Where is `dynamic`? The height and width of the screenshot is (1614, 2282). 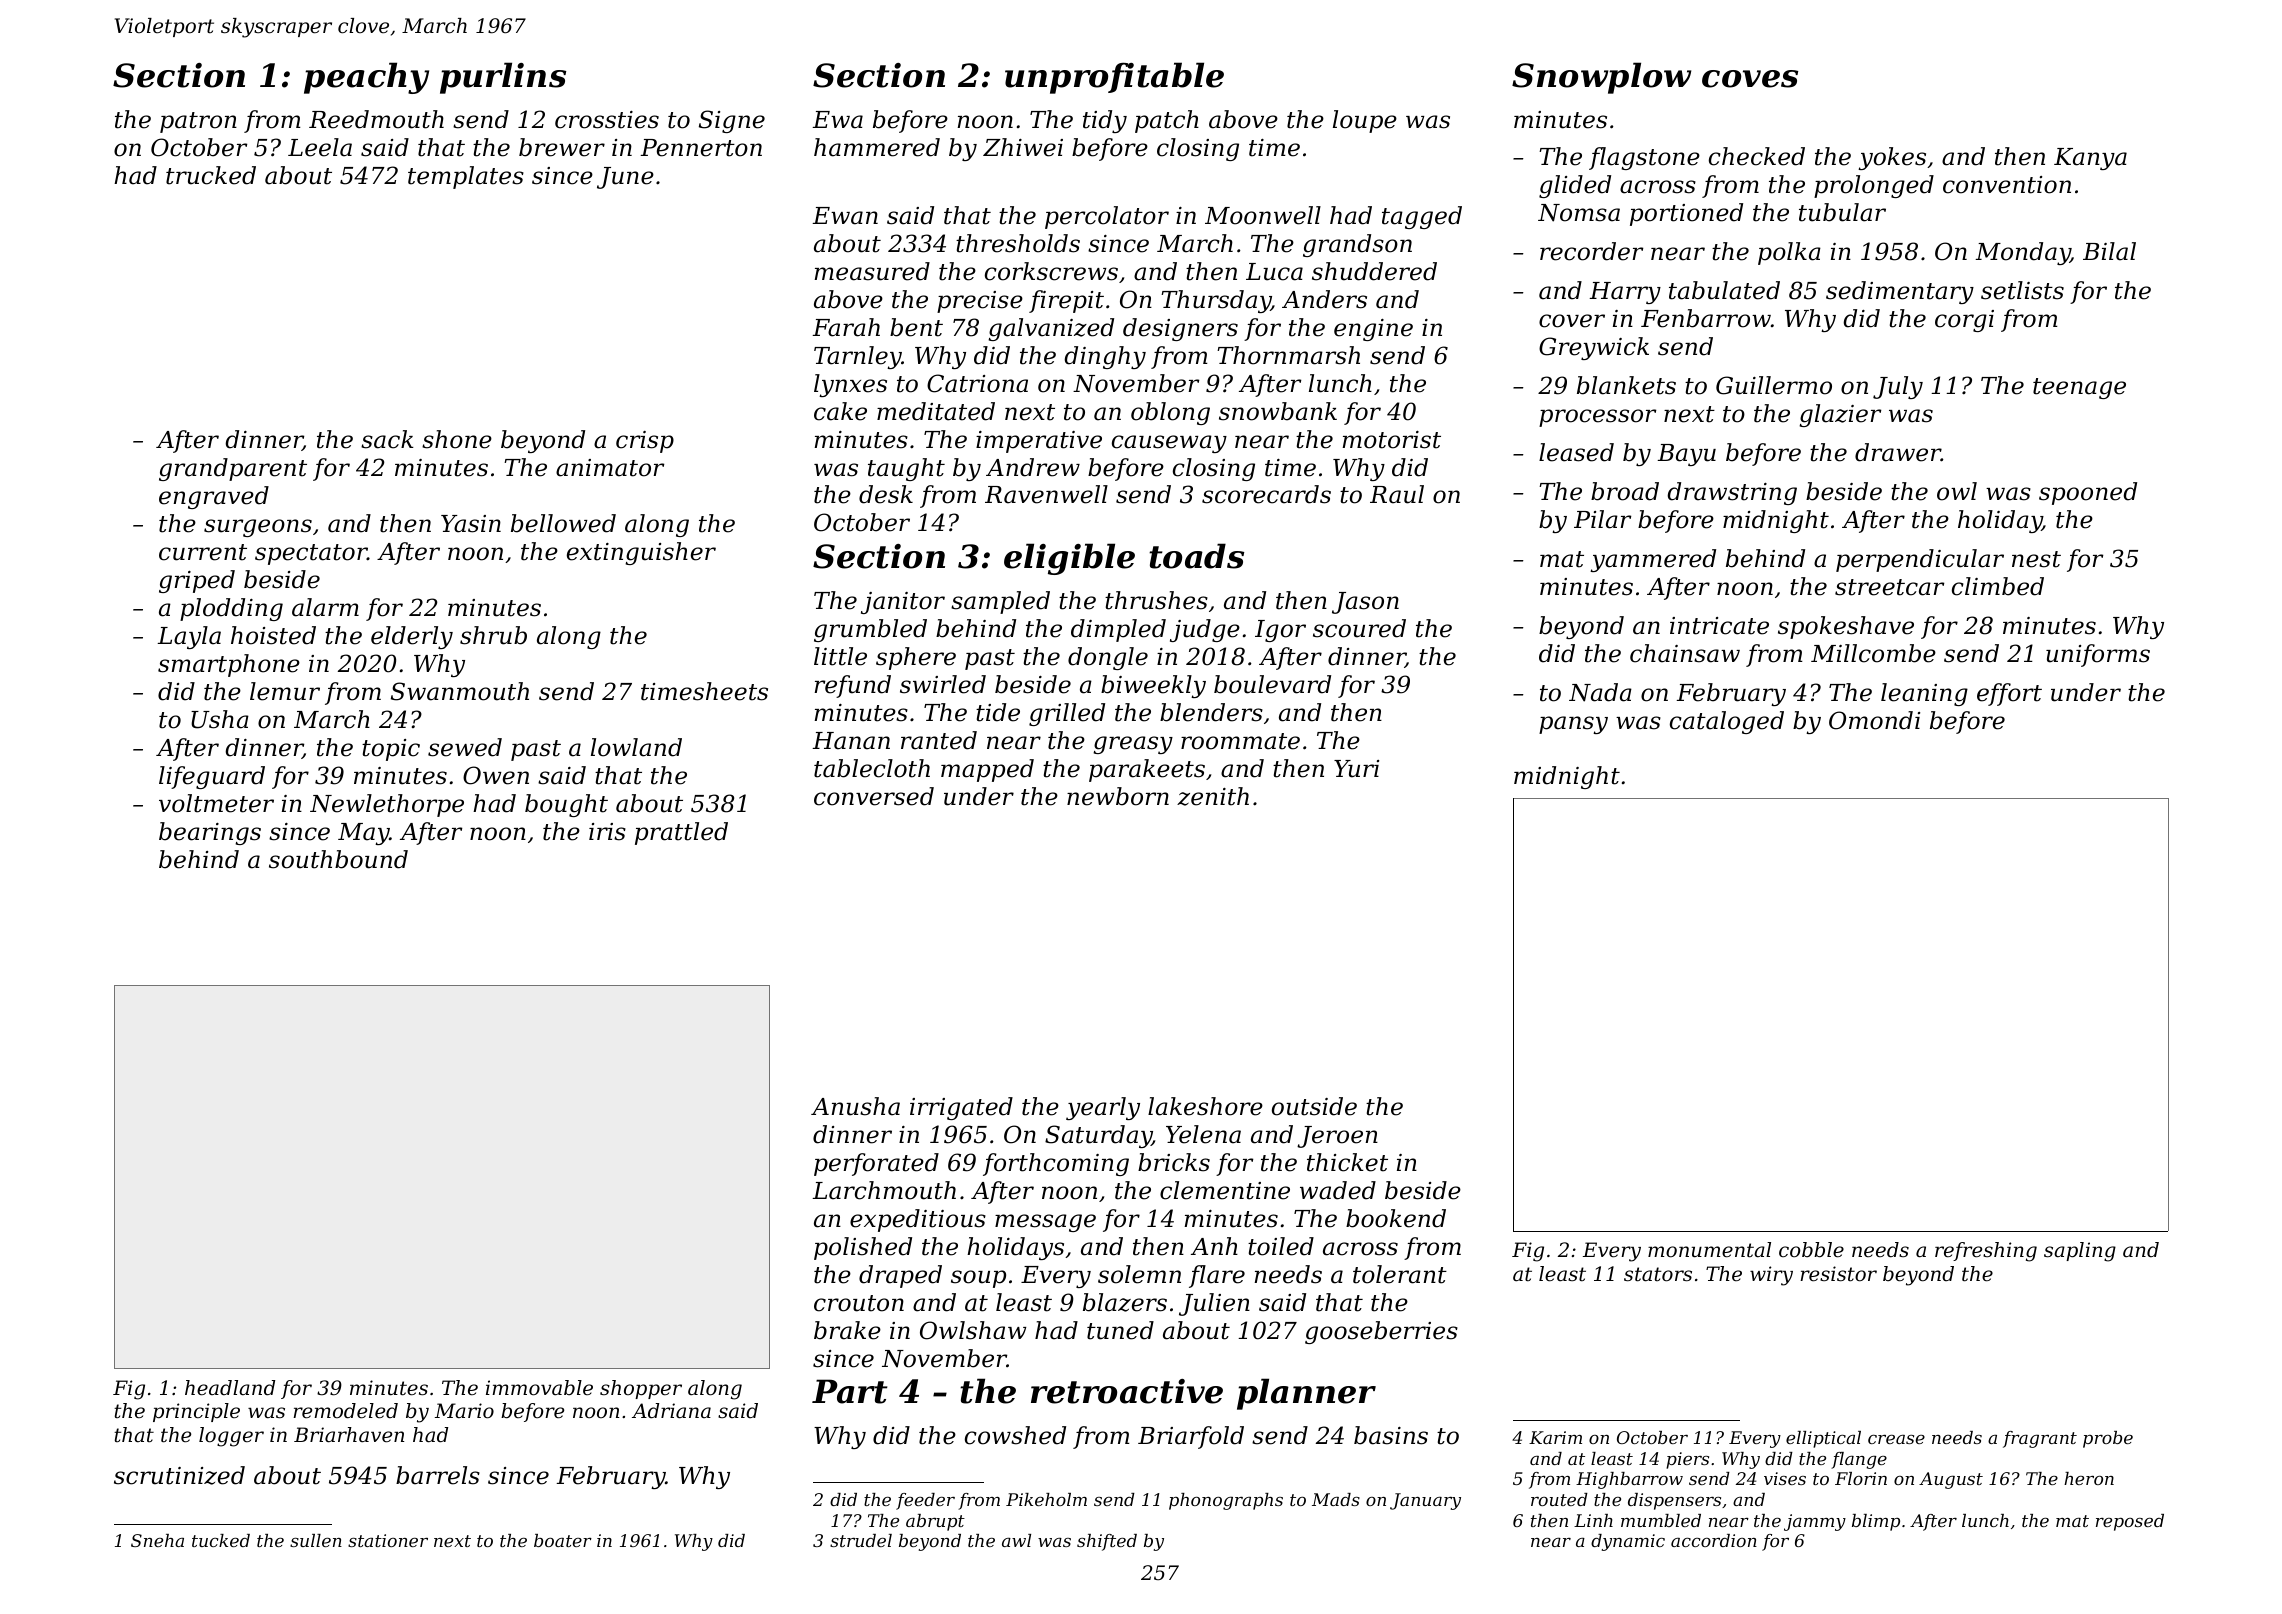
dynamic is located at coordinates (1628, 1542).
